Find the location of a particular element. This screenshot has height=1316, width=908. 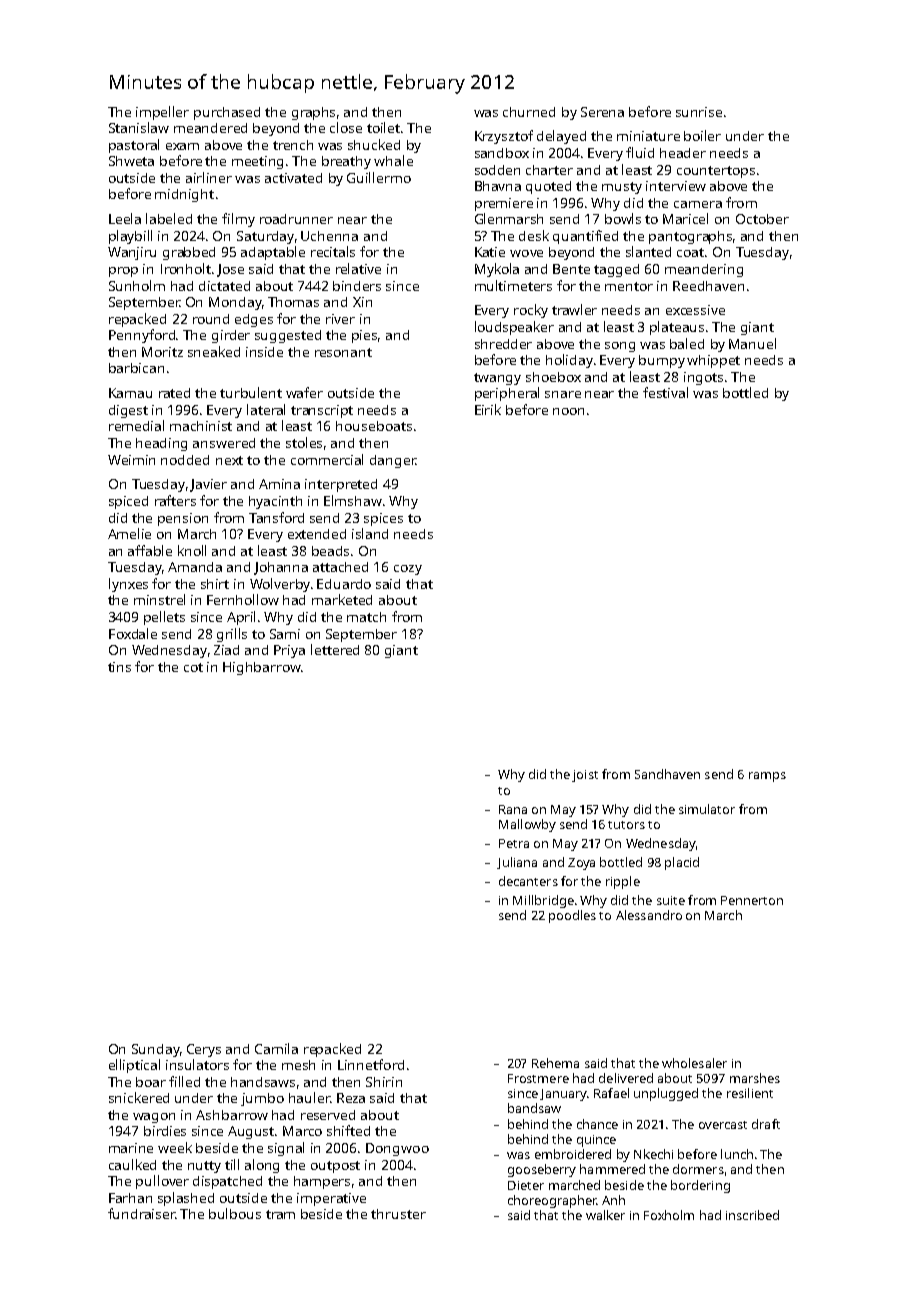

Linnetford is located at coordinates (371, 1064).
